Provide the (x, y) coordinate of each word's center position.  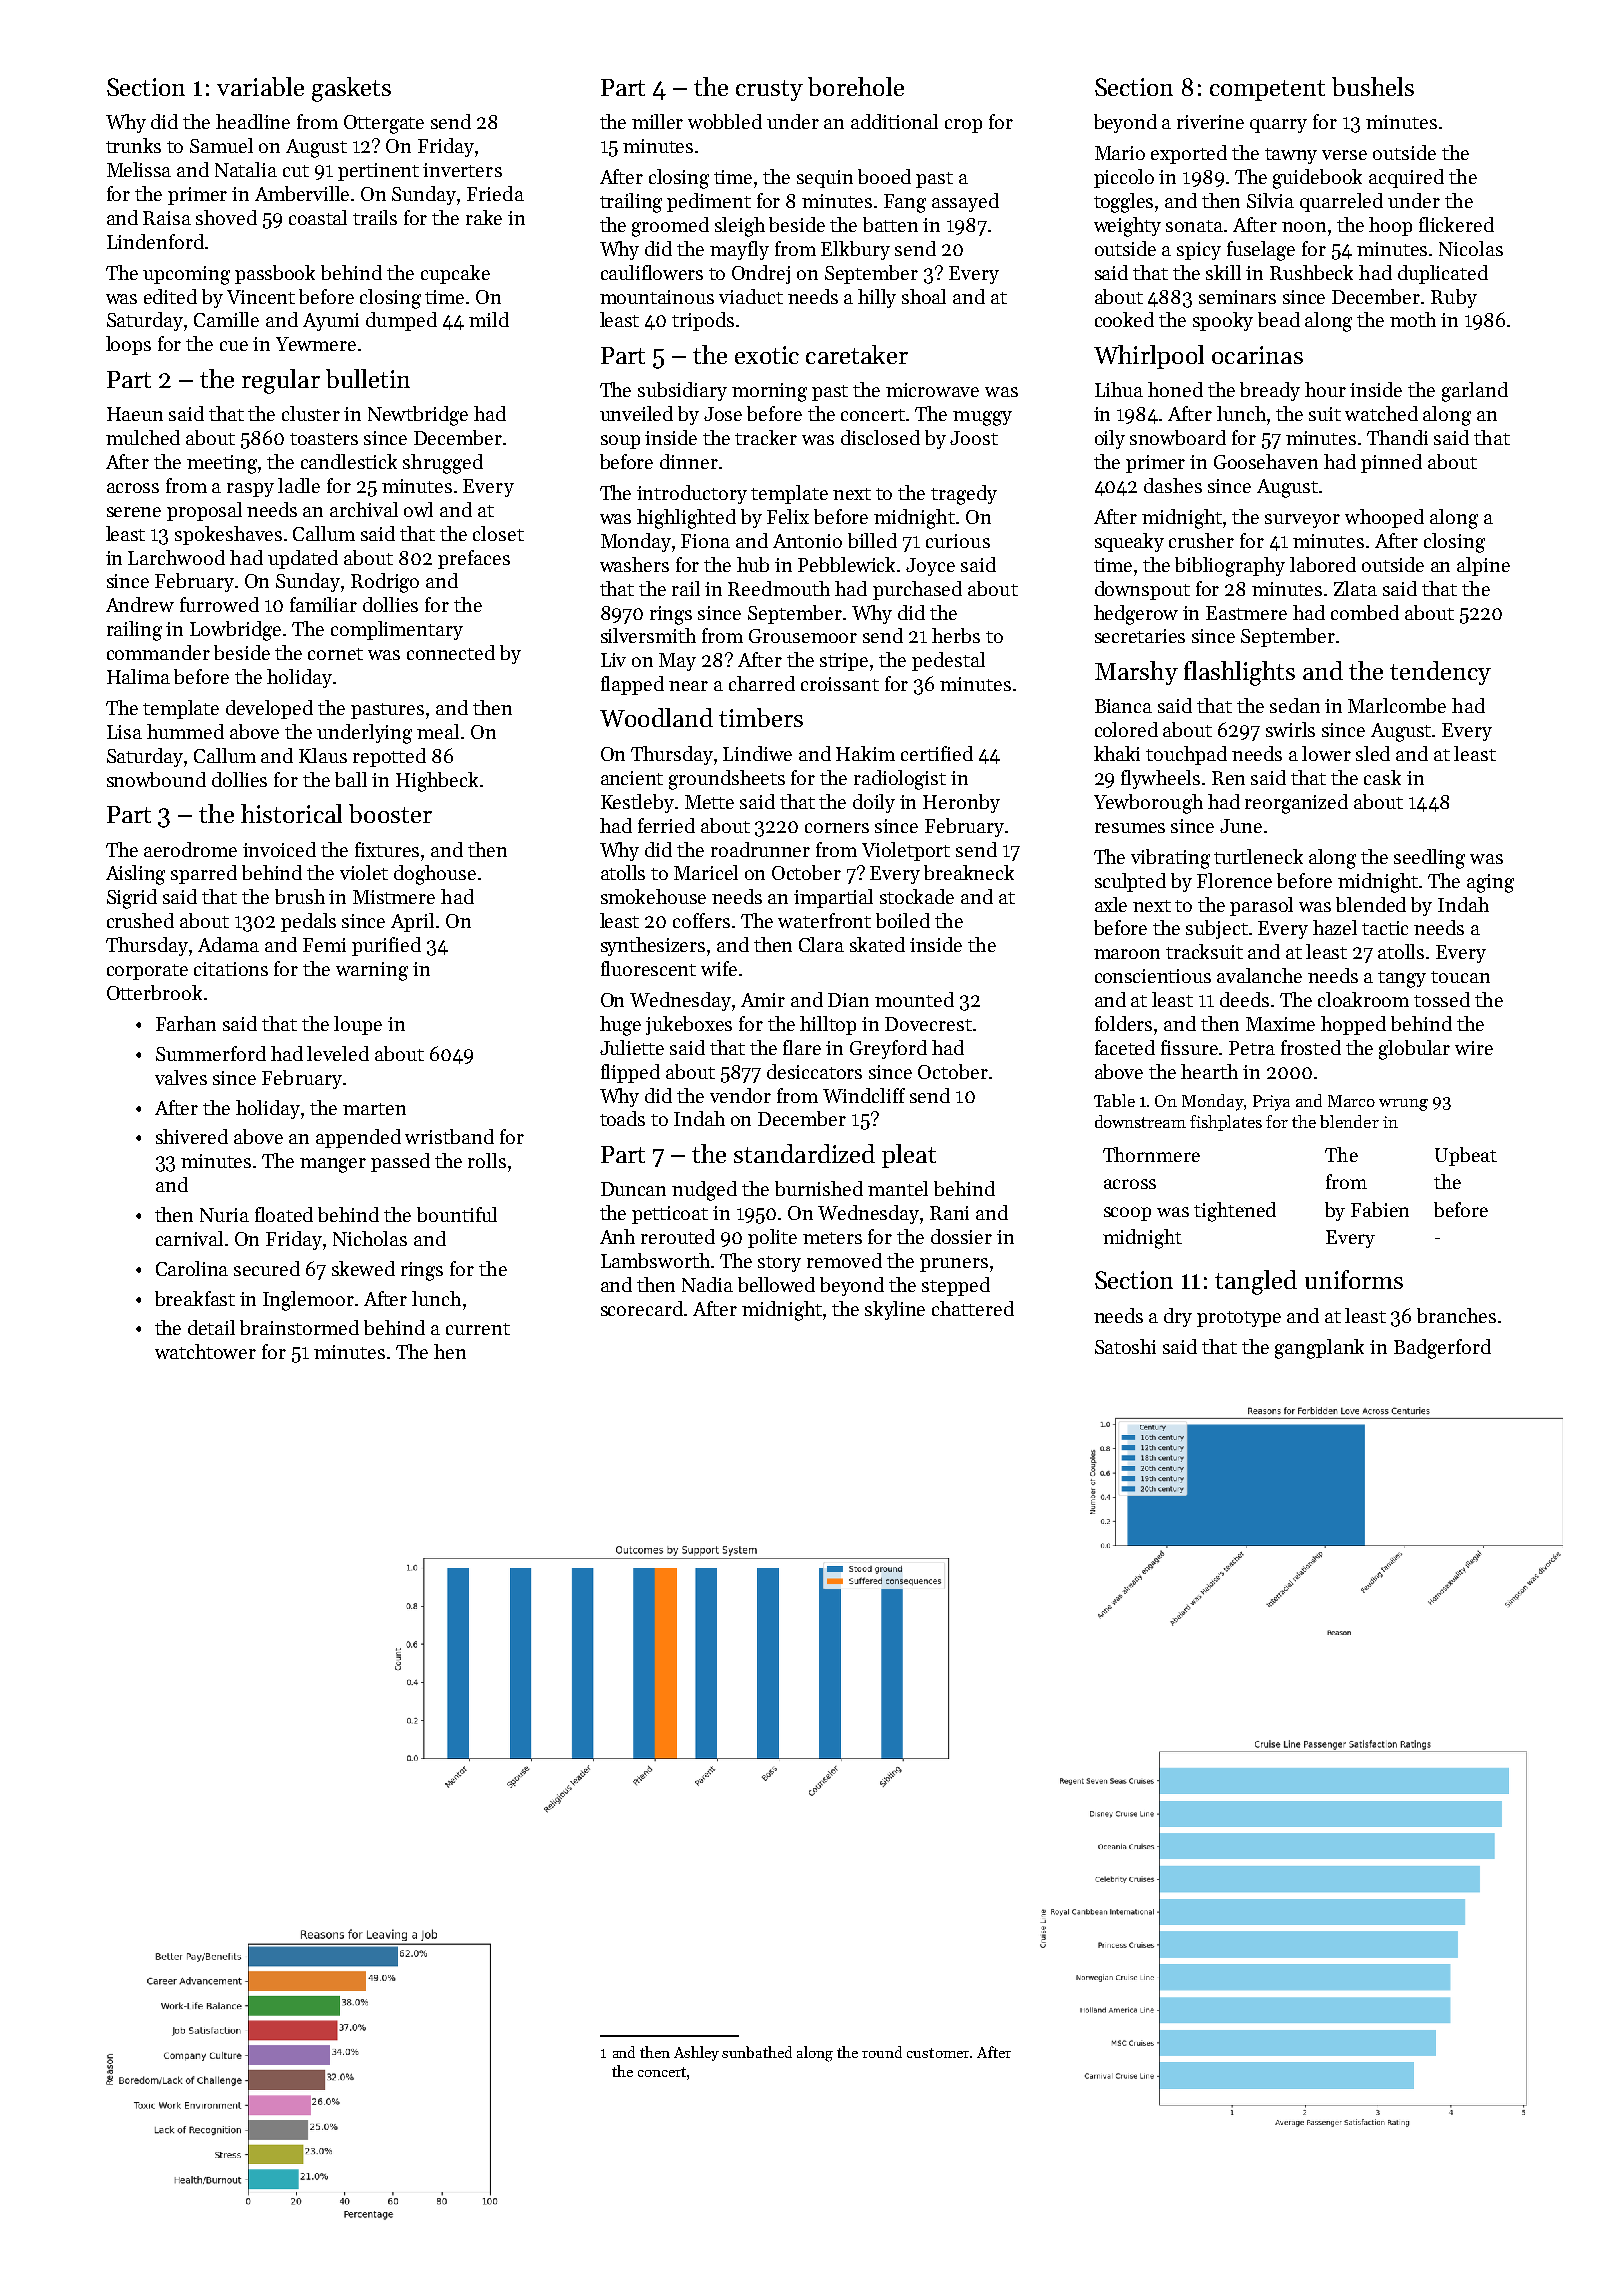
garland (1475, 392)
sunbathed (757, 2052)
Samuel (221, 145)
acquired (1406, 178)
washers (634, 564)
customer (938, 2053)
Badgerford (1442, 1349)
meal (438, 731)
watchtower (205, 1351)
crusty (769, 90)
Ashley (696, 2053)
